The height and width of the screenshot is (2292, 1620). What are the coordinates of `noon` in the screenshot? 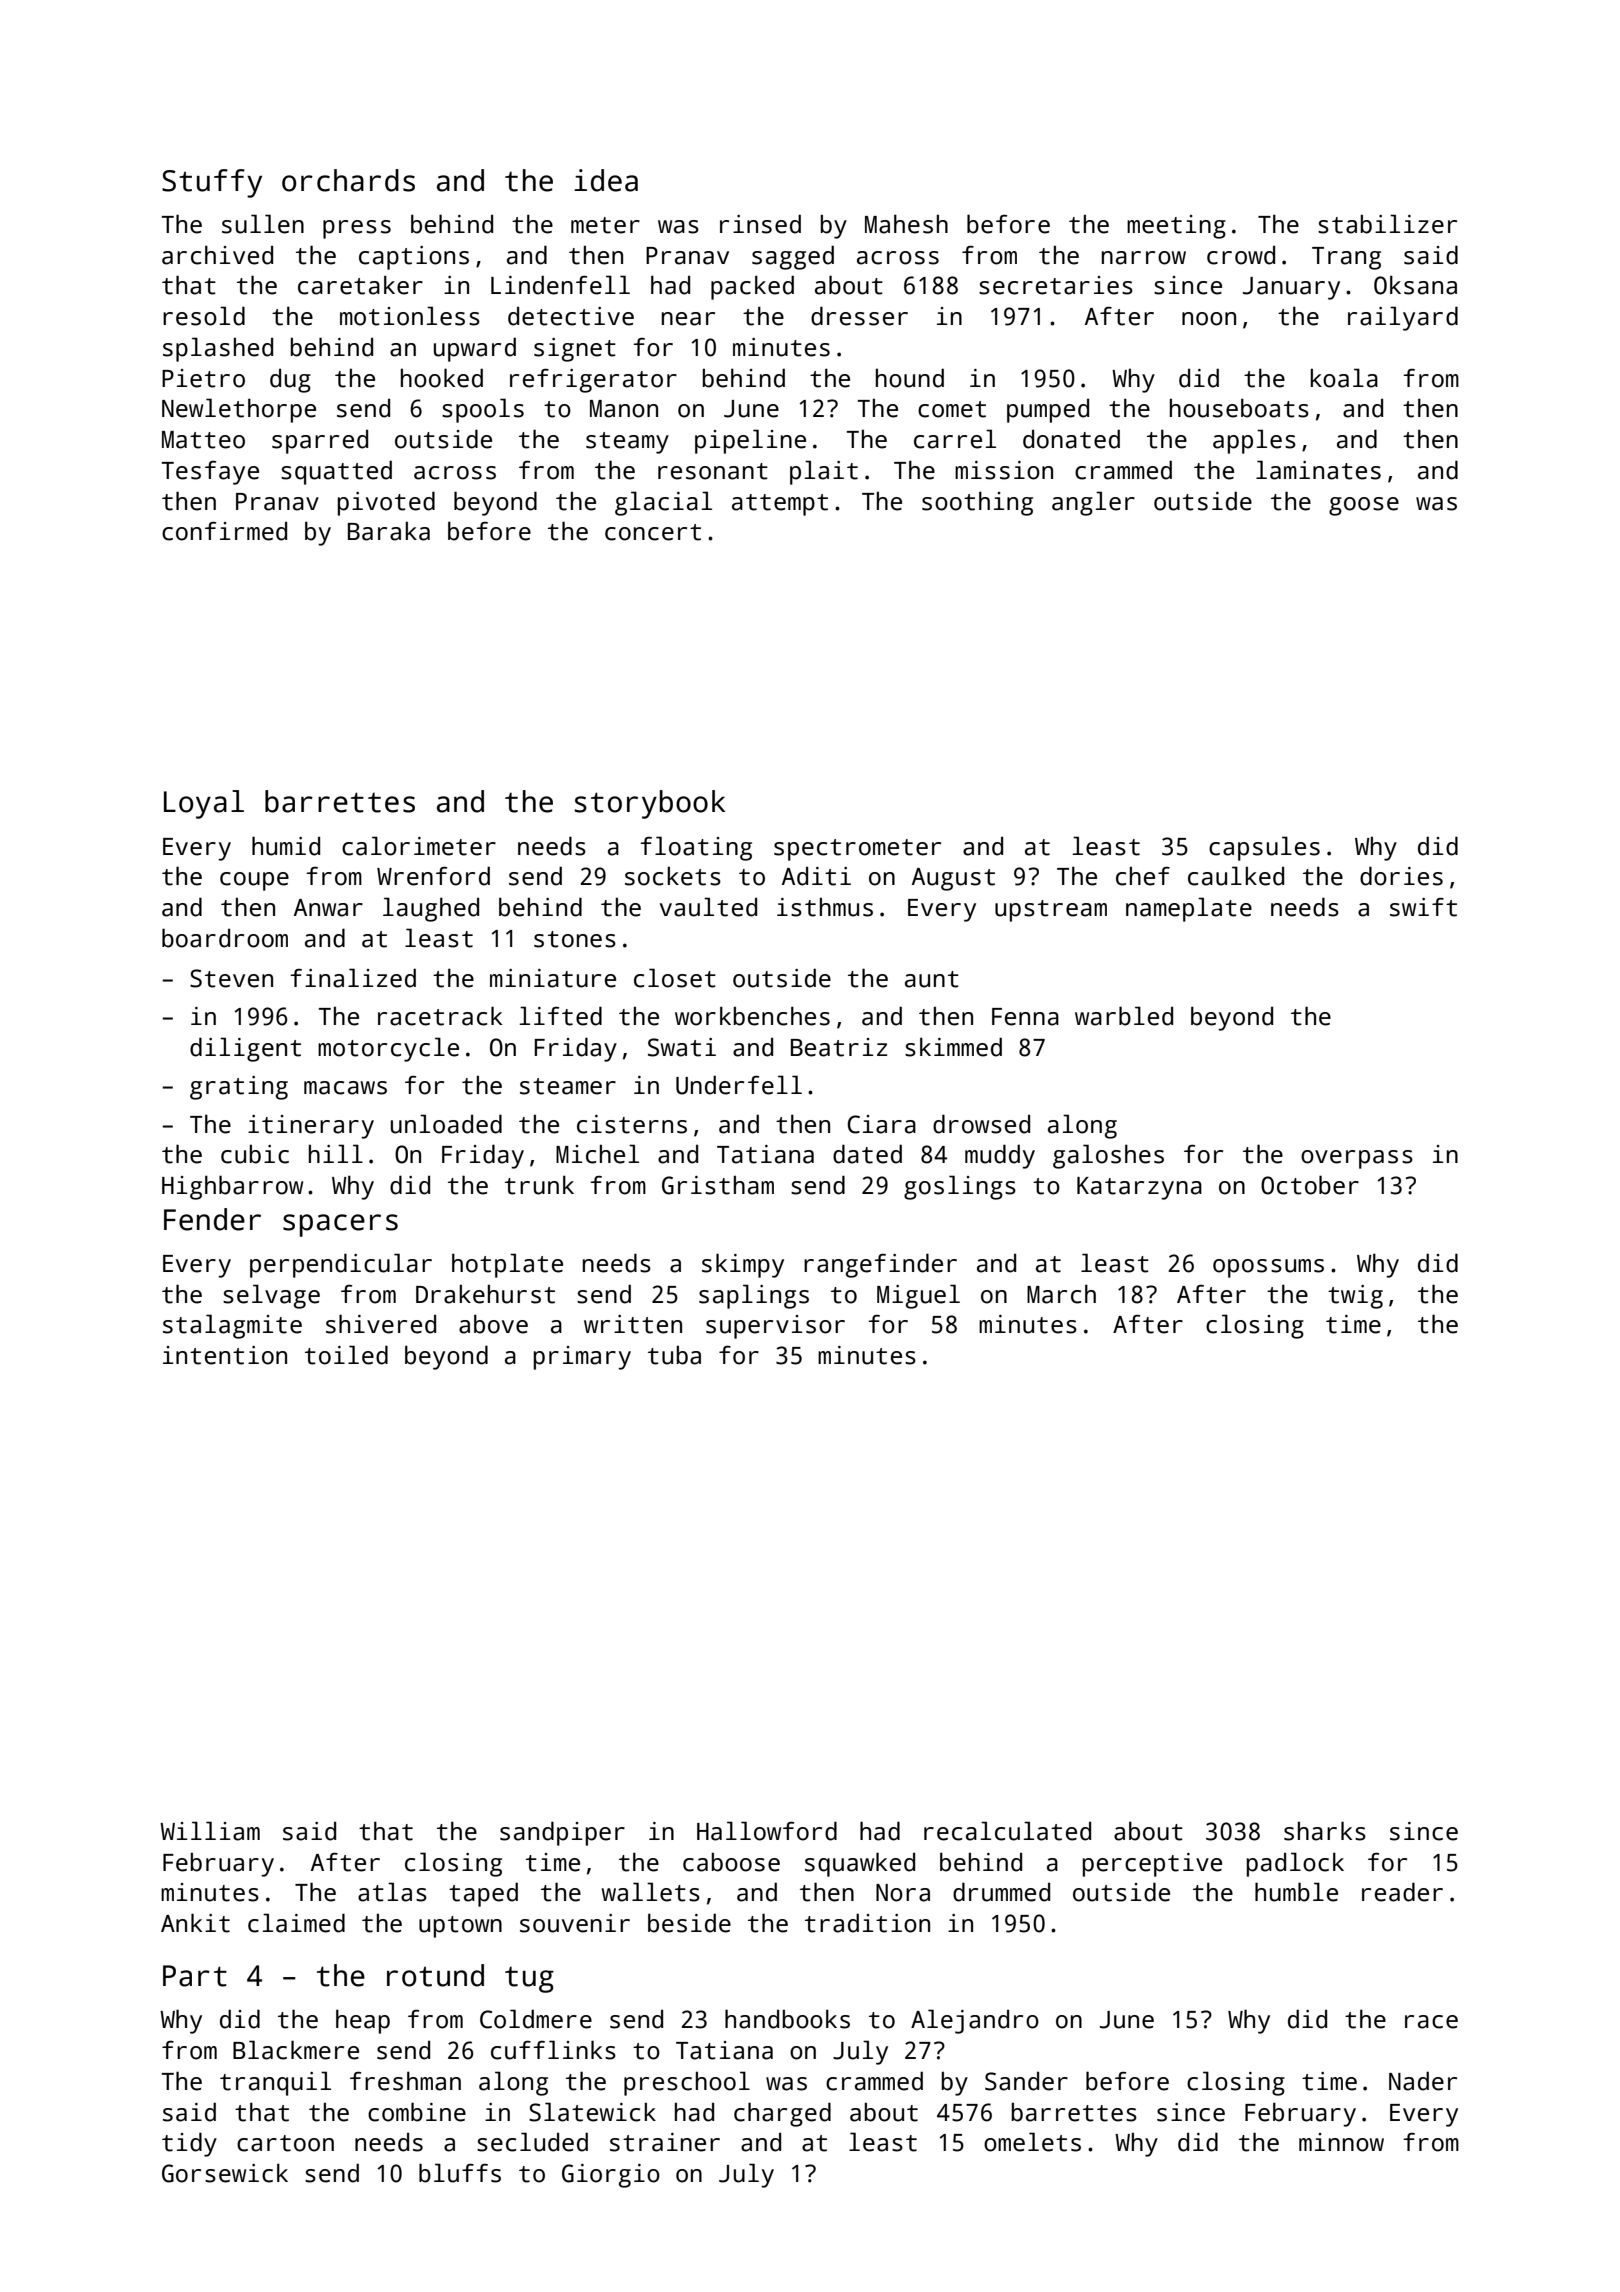 It's located at (1209, 319).
